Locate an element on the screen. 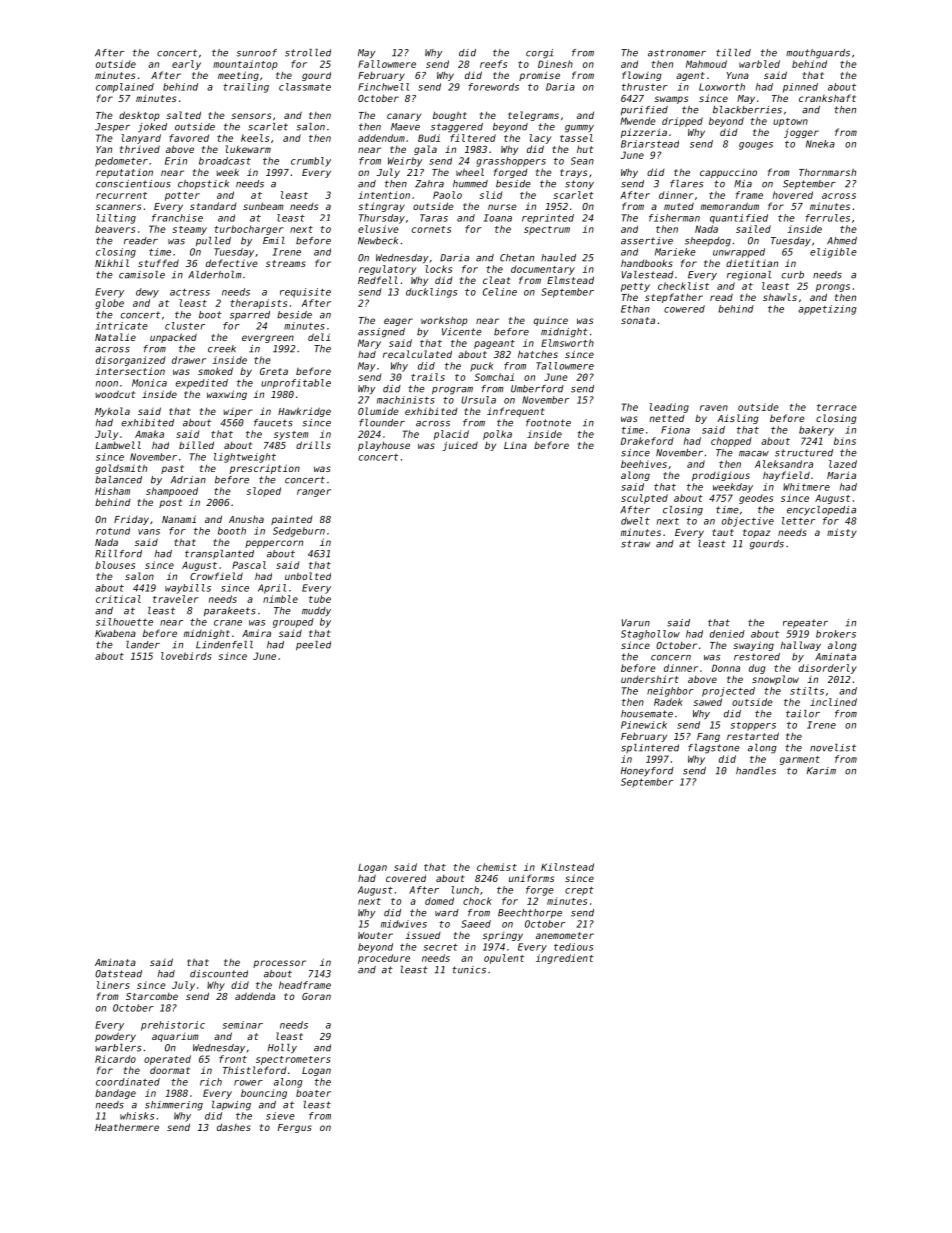 This screenshot has height=1233, width=952. keels is located at coordinates (255, 138).
